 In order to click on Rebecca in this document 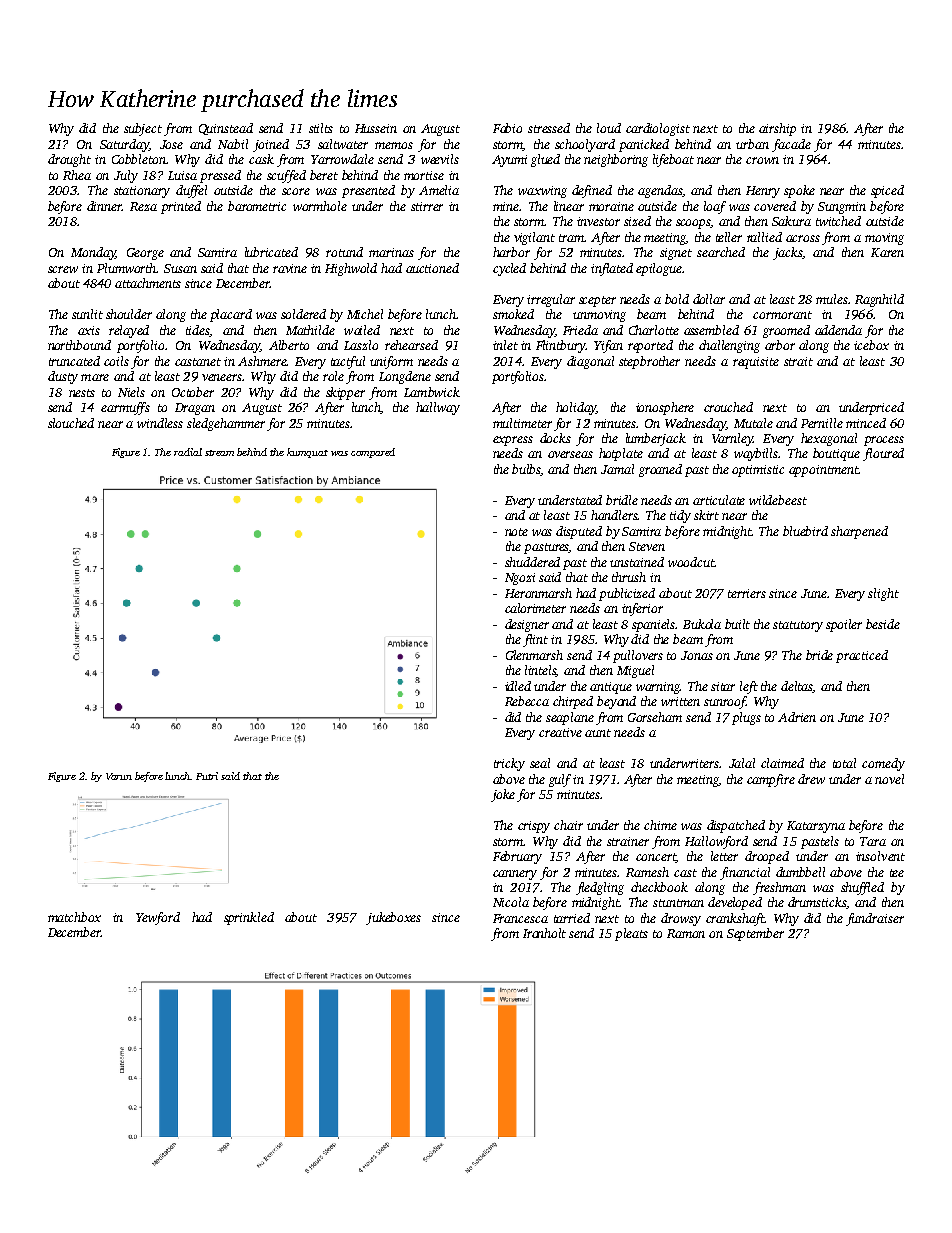, I will do `click(527, 701)`.
